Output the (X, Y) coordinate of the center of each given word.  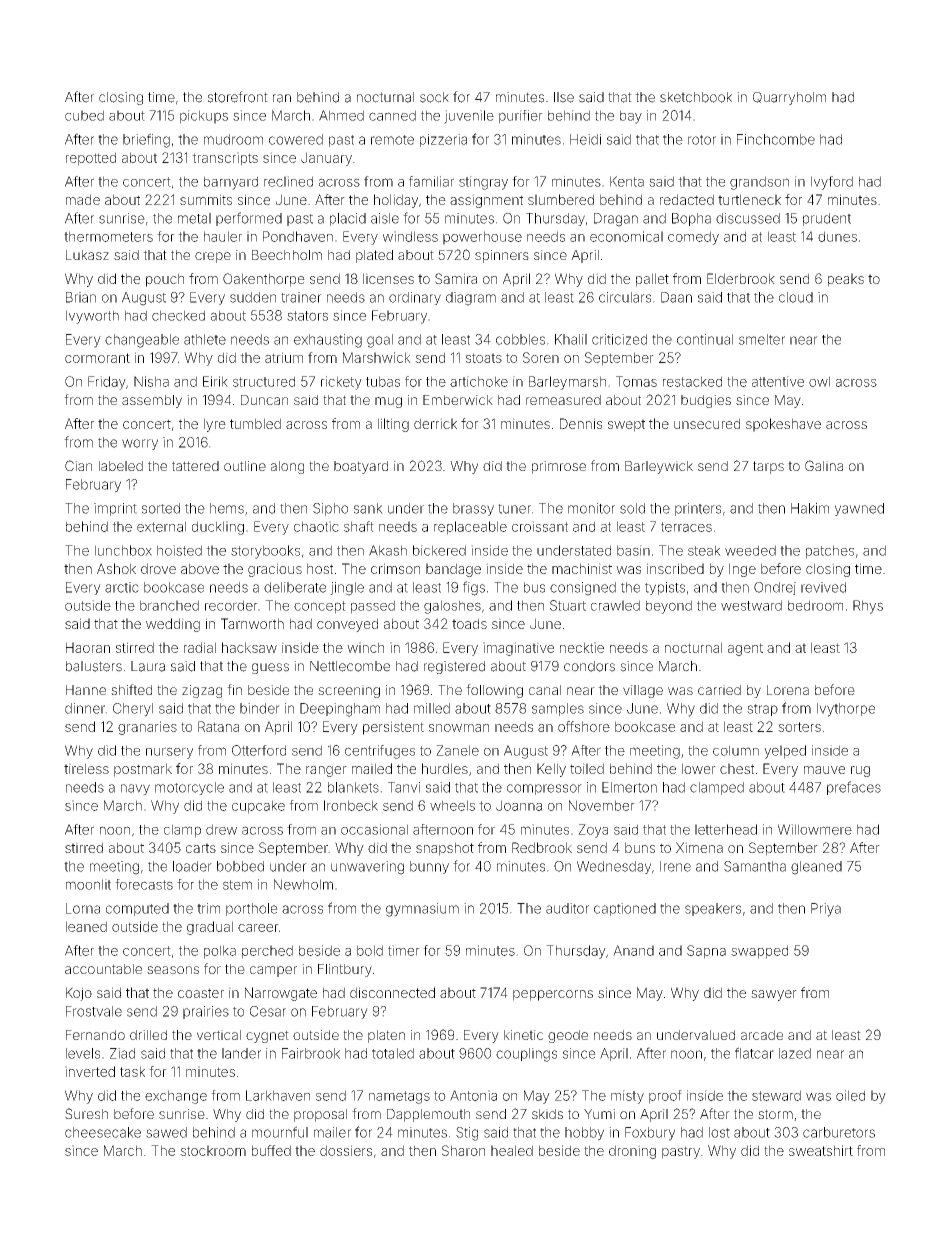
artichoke (479, 381)
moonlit (88, 884)
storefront (238, 97)
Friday (107, 383)
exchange (176, 1097)
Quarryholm (789, 98)
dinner (85, 708)
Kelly (551, 770)
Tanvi (404, 787)
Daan (676, 297)
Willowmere (815, 829)
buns (640, 847)
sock (434, 97)
